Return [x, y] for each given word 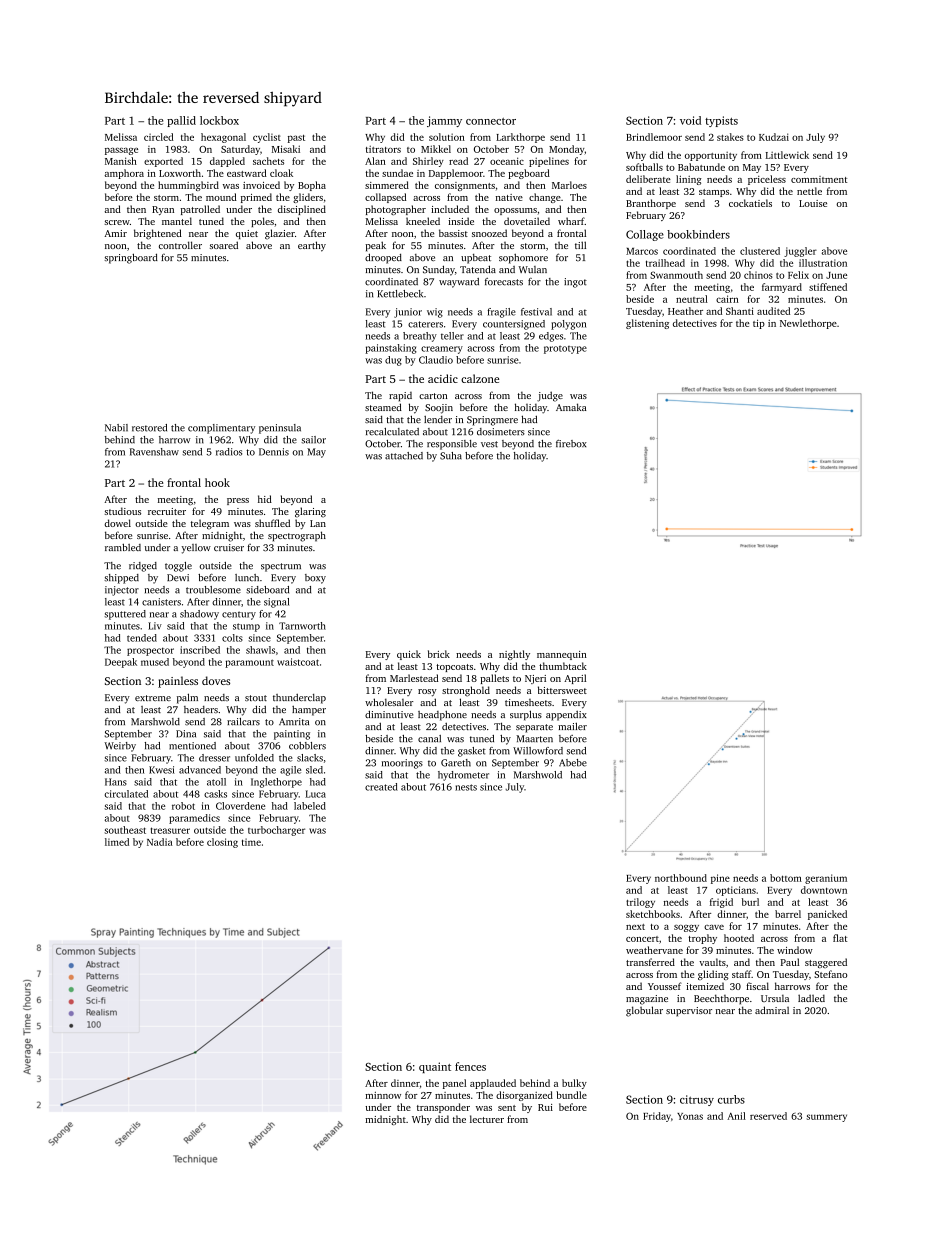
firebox [571, 444]
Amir [115, 233]
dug [393, 361]
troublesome [213, 590]
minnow [383, 1095]
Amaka [571, 407]
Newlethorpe [808, 324]
